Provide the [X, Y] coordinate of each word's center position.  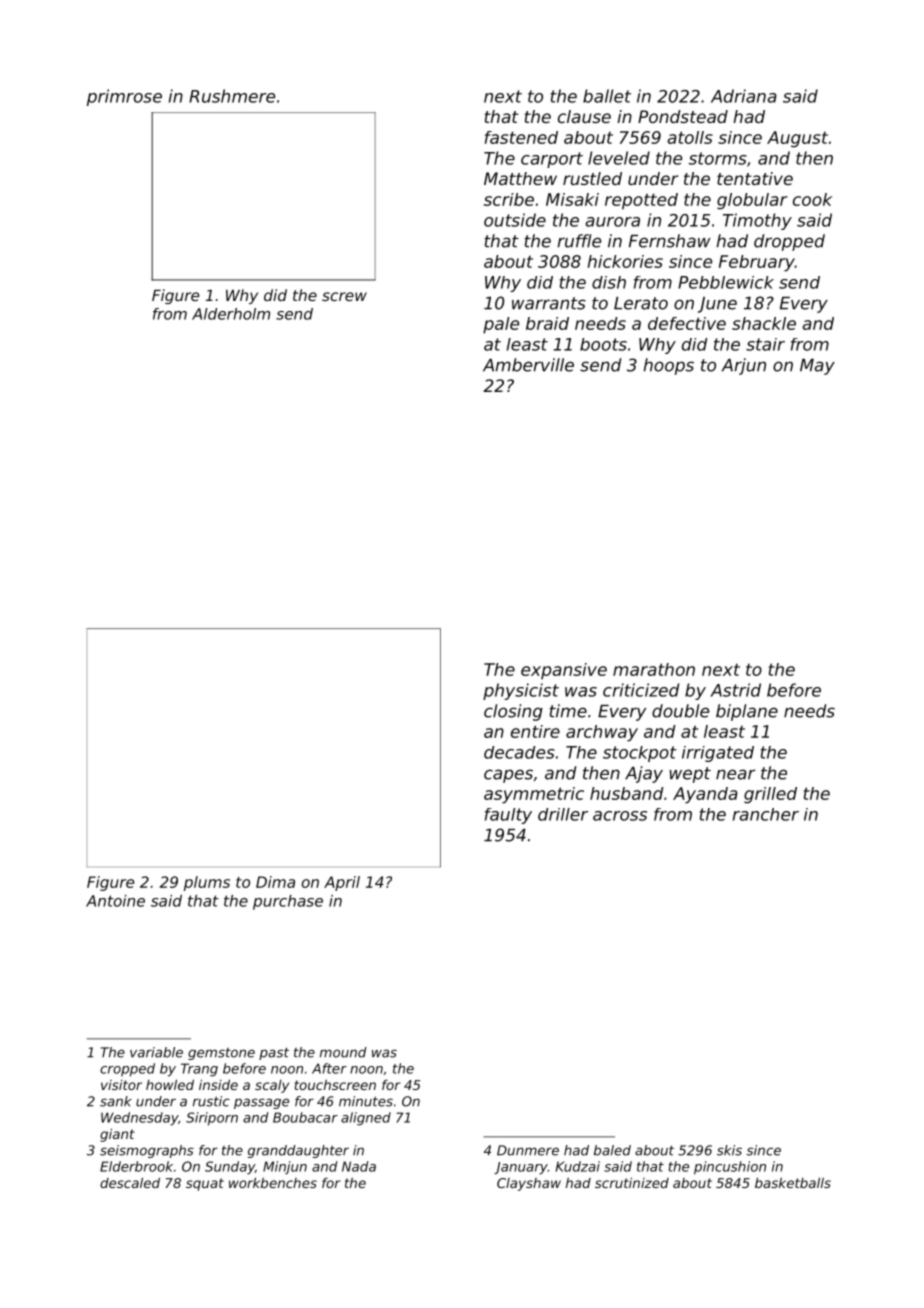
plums [207, 883]
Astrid [735, 690]
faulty [508, 816]
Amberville [528, 365]
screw [344, 296]
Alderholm [231, 314]
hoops [668, 366]
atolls [690, 137]
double [680, 711]
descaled [130, 1182]
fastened [521, 137]
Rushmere [232, 96]
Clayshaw [529, 1184]
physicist [521, 691]
